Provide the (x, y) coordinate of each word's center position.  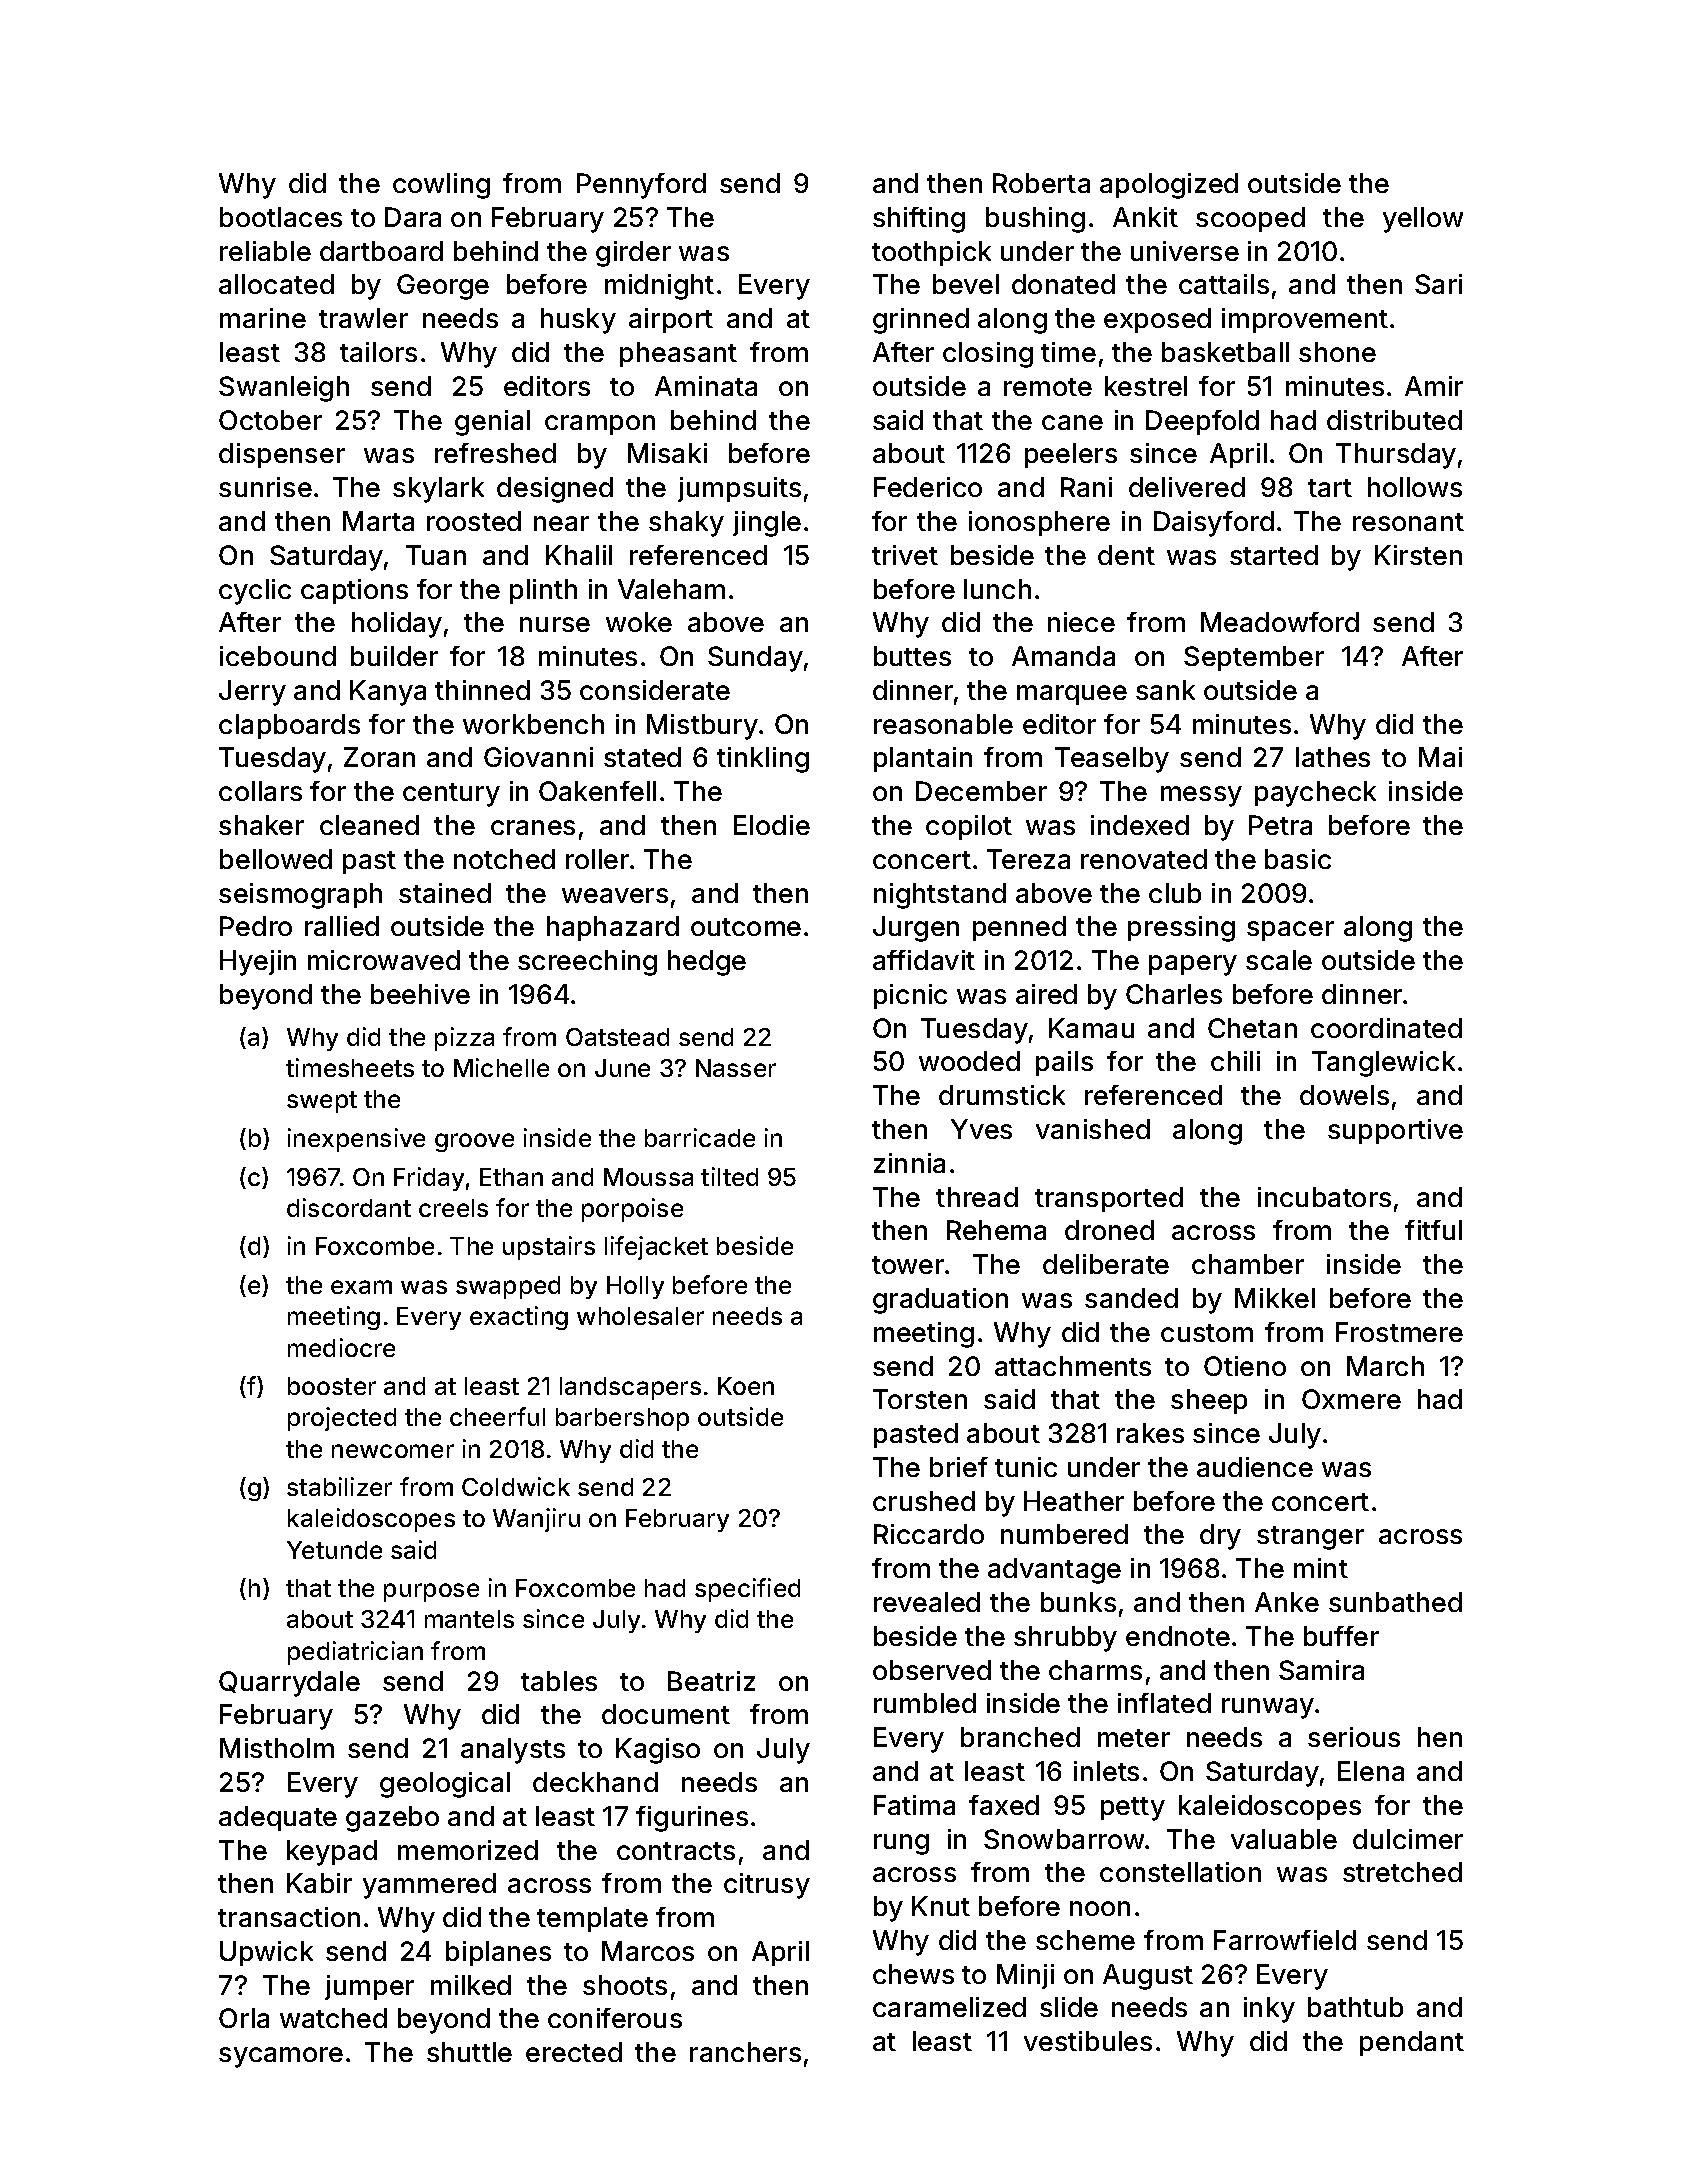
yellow (1423, 220)
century (451, 795)
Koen (746, 1386)
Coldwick (516, 1486)
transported (1109, 1199)
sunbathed (1395, 1602)
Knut (941, 1906)
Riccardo (929, 1534)
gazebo (392, 1819)
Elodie (772, 825)
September (1254, 658)
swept (322, 1102)
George (443, 287)
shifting (919, 220)
